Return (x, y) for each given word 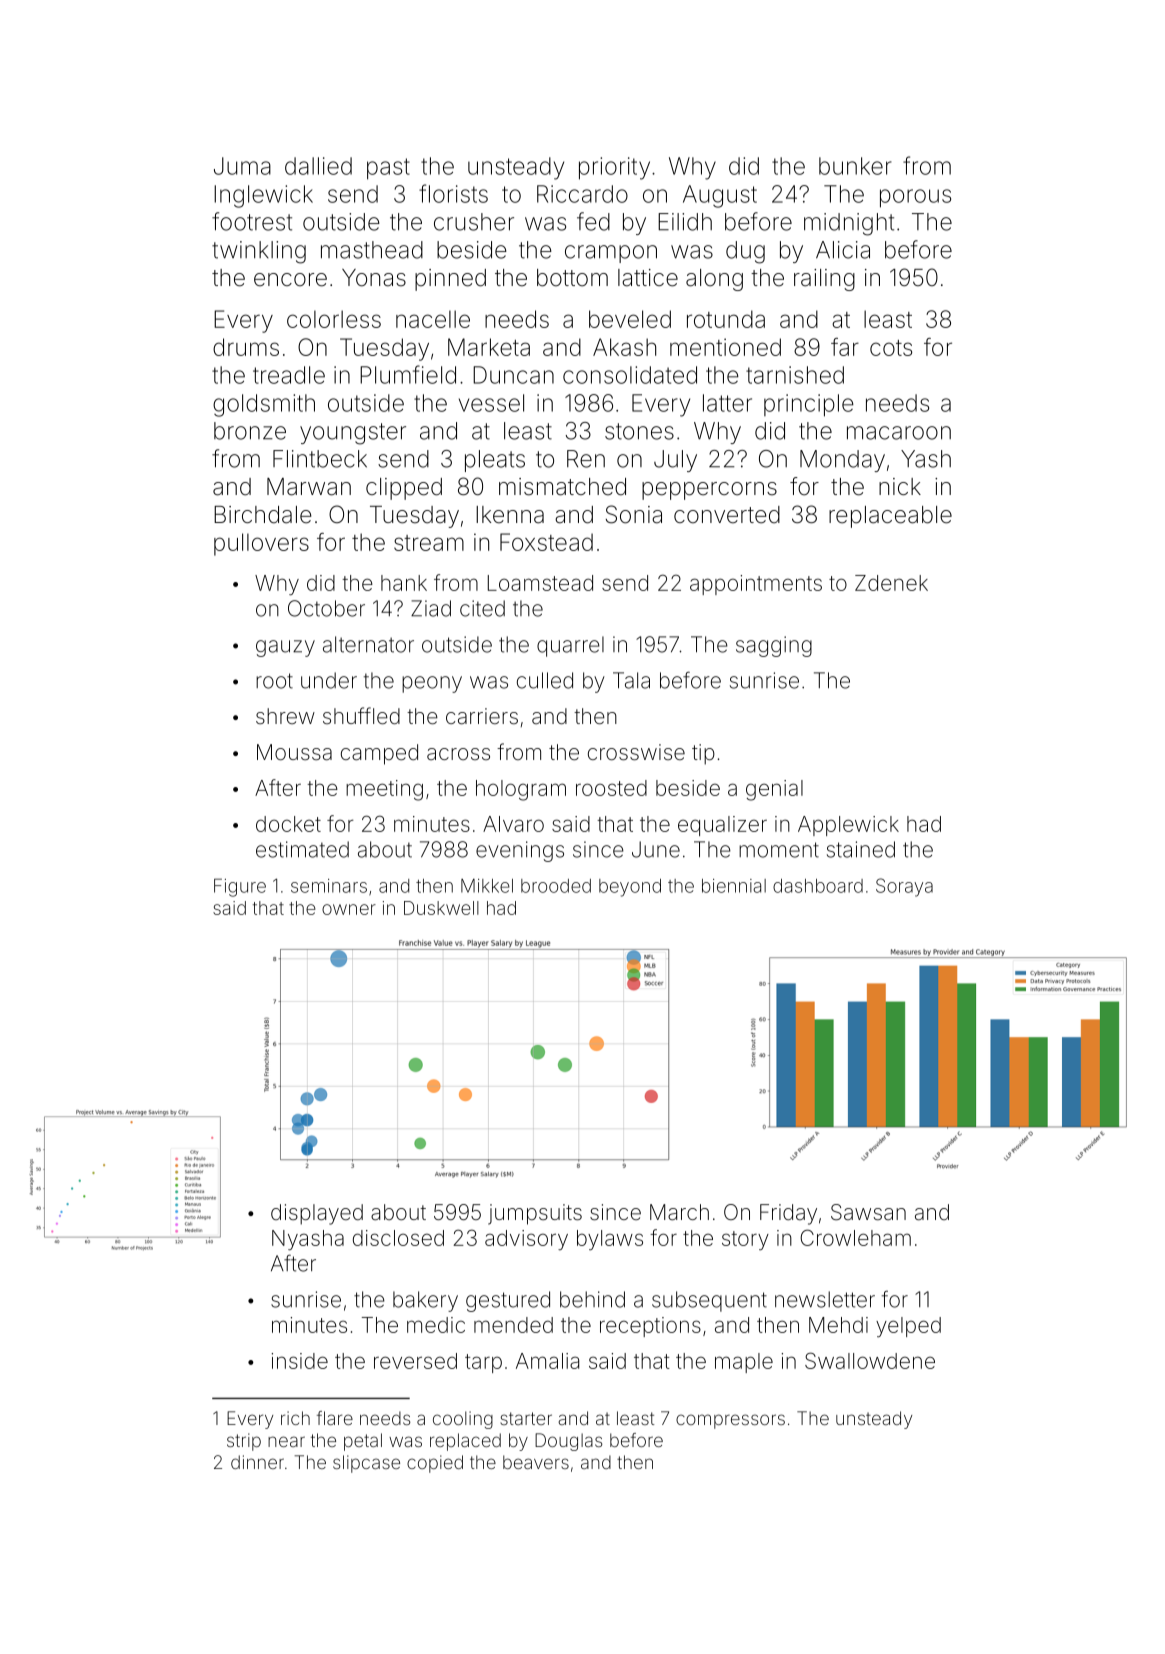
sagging (774, 646)
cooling (463, 1420)
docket (288, 824)
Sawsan (868, 1212)
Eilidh (685, 222)
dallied (318, 166)
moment (779, 850)
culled (545, 680)
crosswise (636, 752)
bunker (855, 166)
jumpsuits (535, 1214)
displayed (317, 1214)
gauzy (285, 648)
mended (513, 1325)
